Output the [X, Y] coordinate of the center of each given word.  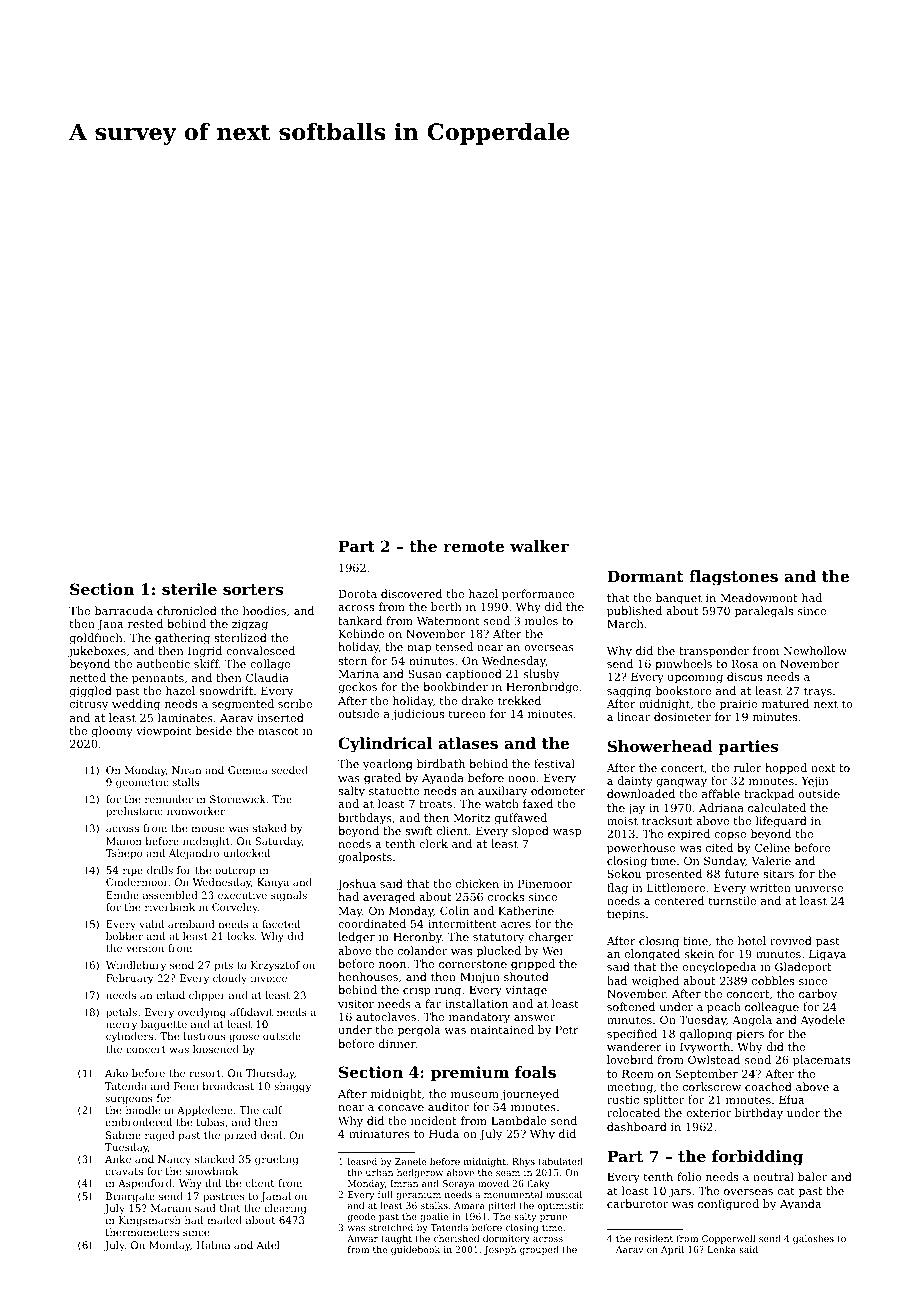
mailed [224, 1220]
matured [785, 703]
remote [473, 546]
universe [819, 888]
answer [534, 1018]
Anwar [362, 1238]
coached [768, 1086]
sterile [189, 589]
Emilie [122, 895]
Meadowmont [759, 597]
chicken [477, 883]
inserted [280, 717]
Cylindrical [385, 745]
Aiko [116, 1073]
